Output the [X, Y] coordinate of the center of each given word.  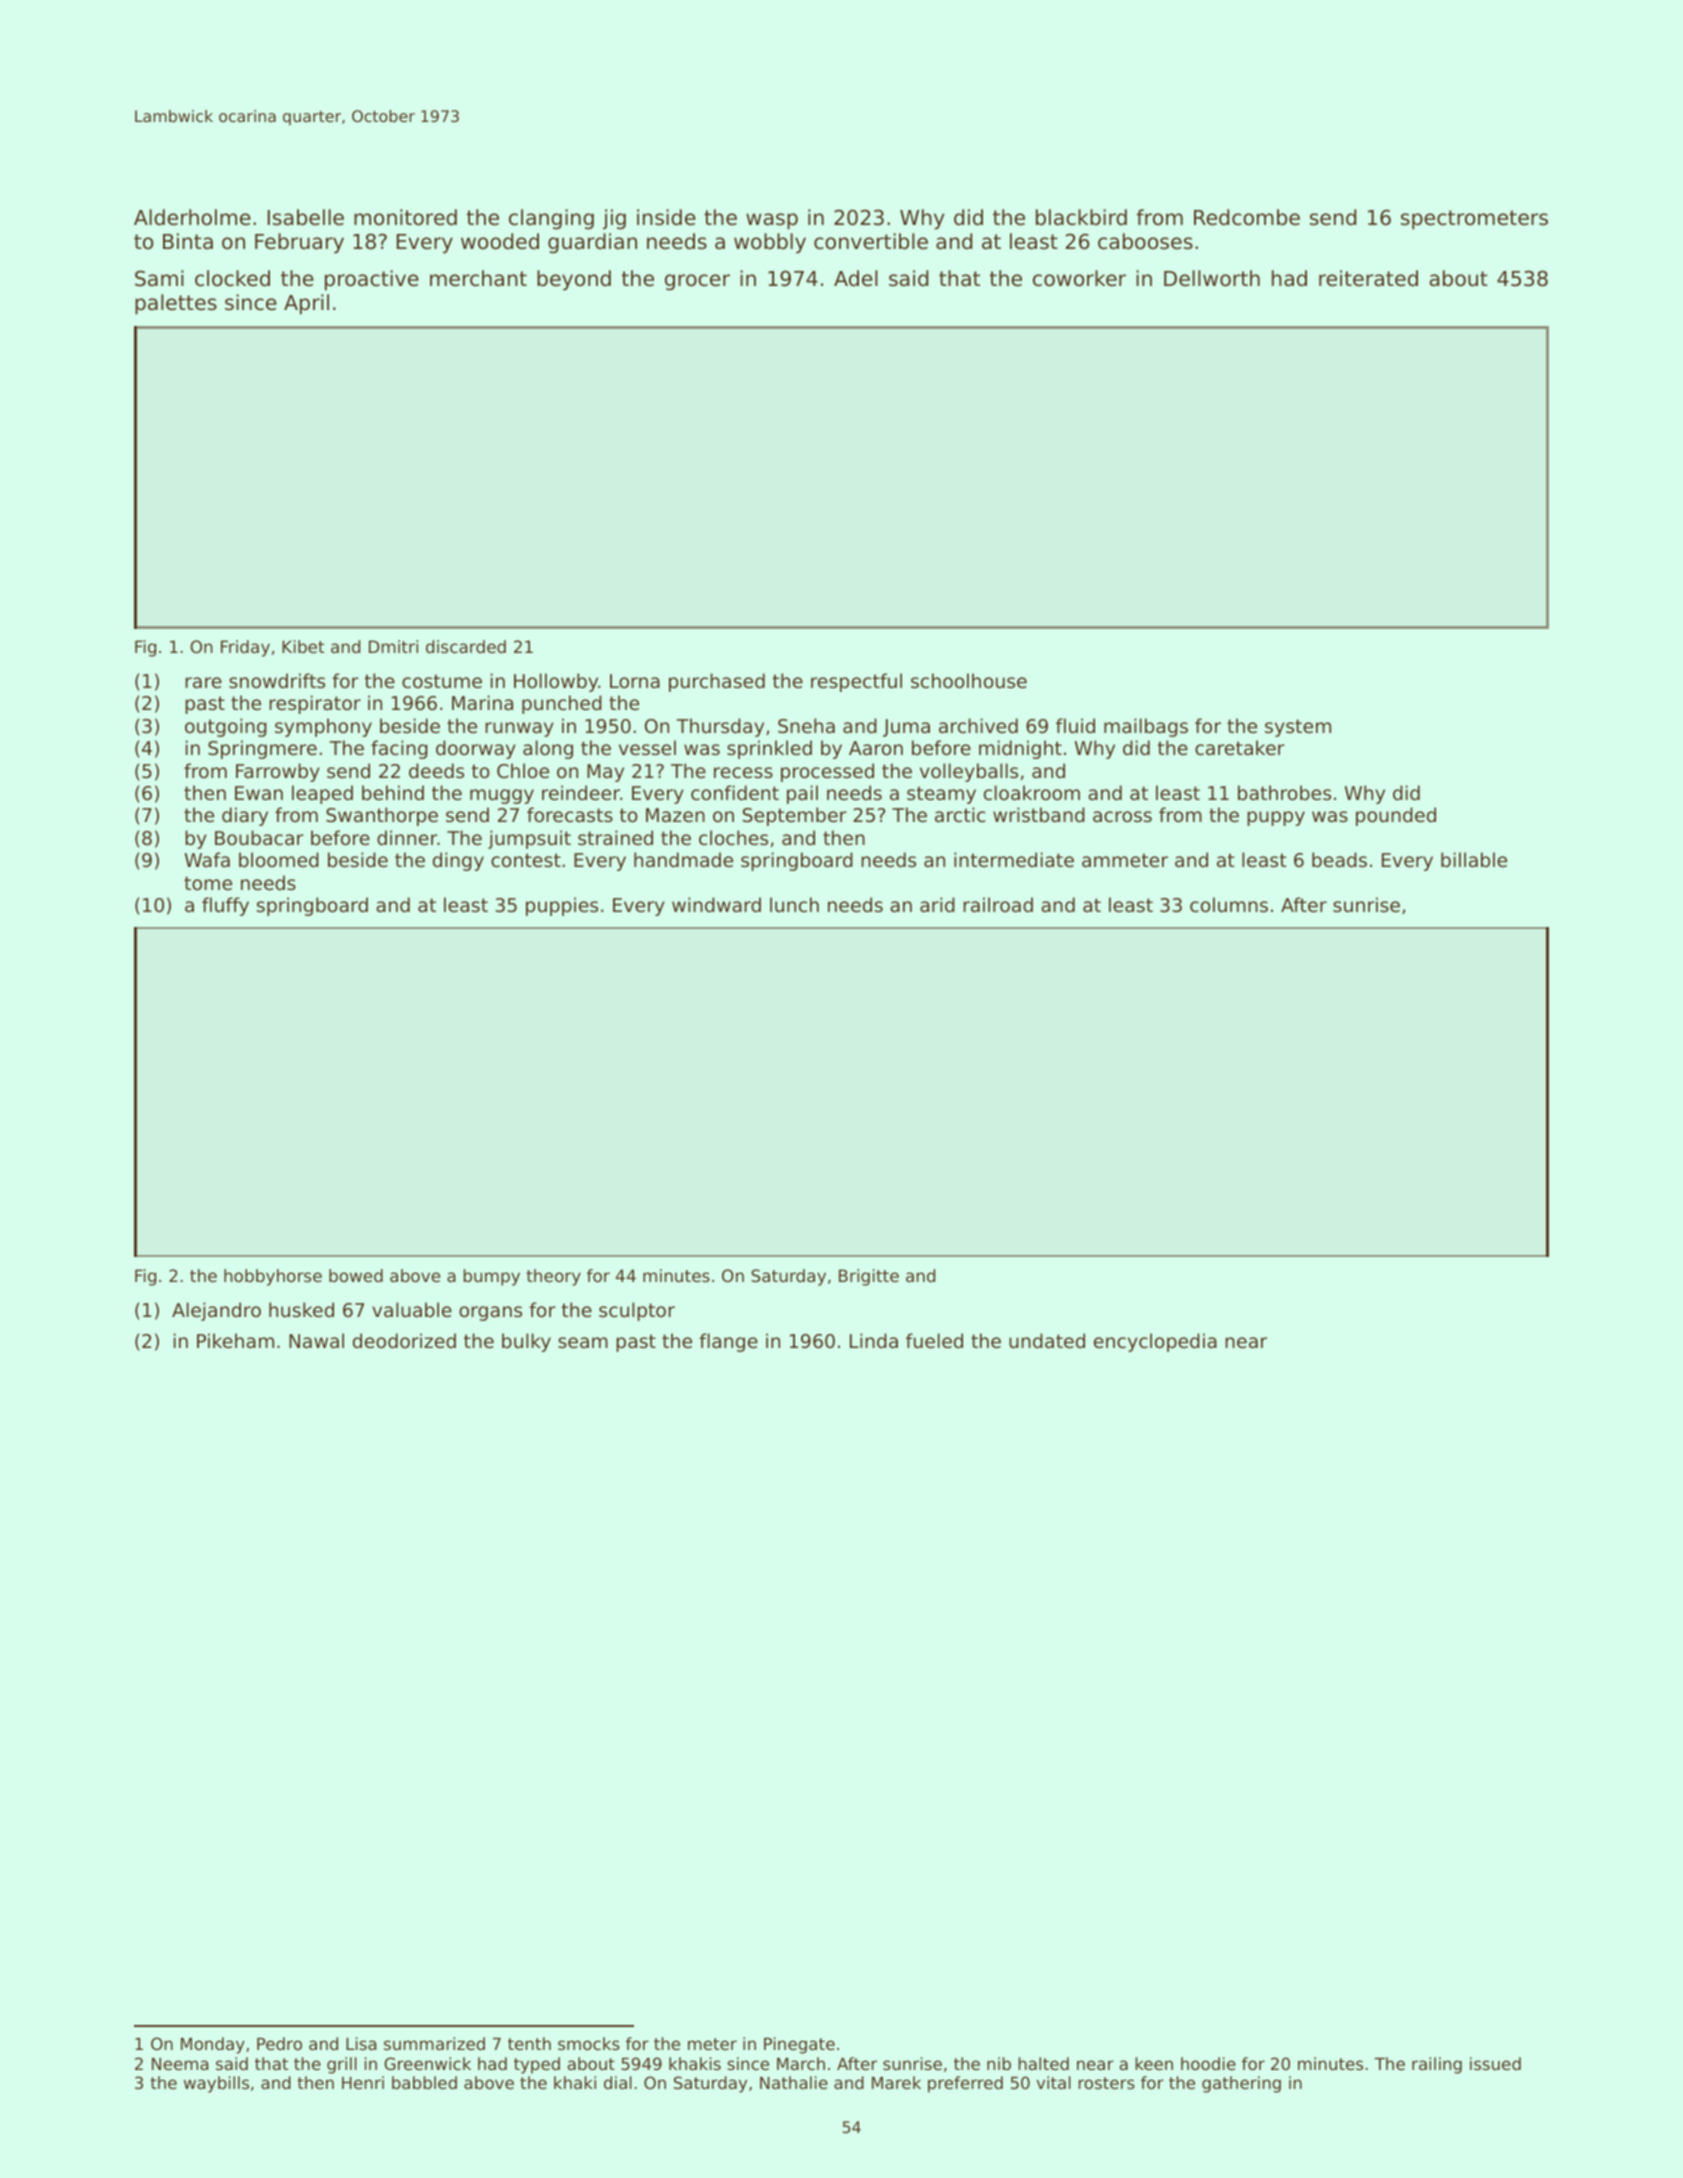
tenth [529, 2043]
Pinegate [799, 2045]
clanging [551, 219]
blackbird [1081, 217]
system [1298, 728]
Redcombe [1247, 217]
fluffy [225, 906]
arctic [960, 814]
